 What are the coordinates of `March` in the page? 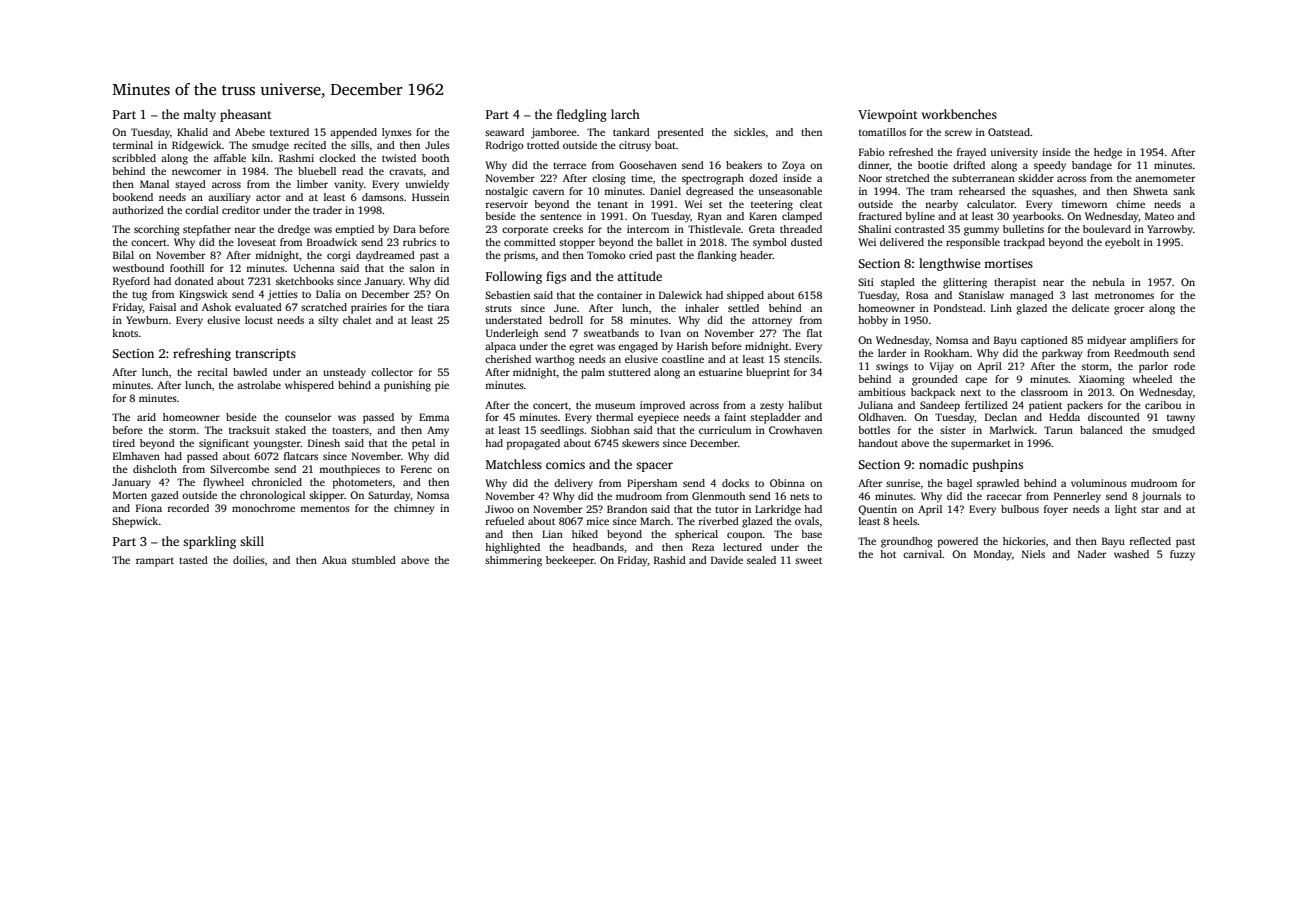 It's located at (655, 521).
